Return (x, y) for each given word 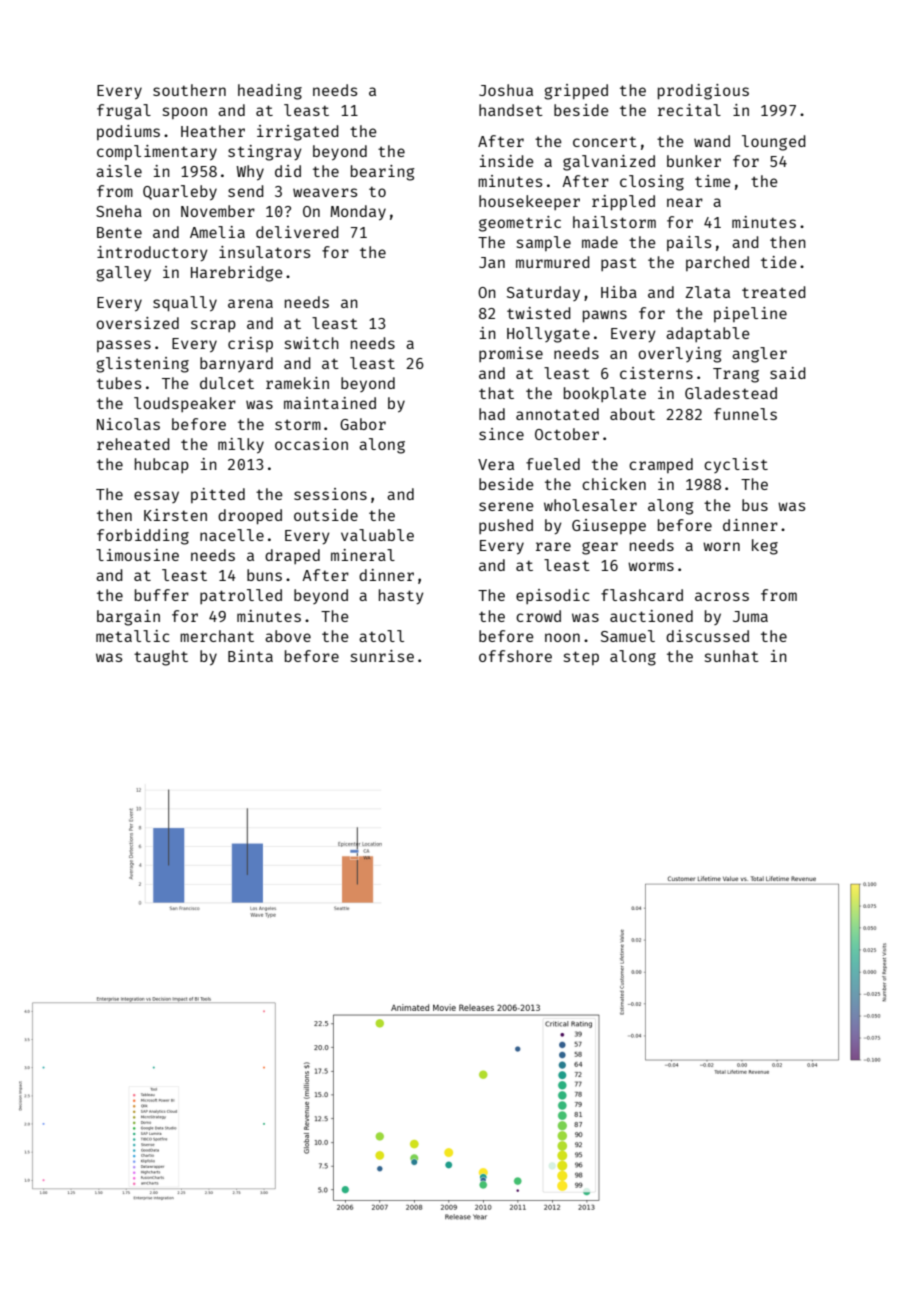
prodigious (703, 92)
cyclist (736, 465)
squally (185, 304)
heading (270, 92)
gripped (576, 92)
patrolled (241, 596)
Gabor (363, 424)
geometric (520, 224)
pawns (605, 316)
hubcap (162, 465)
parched (717, 263)
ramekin (297, 383)
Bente (119, 232)
